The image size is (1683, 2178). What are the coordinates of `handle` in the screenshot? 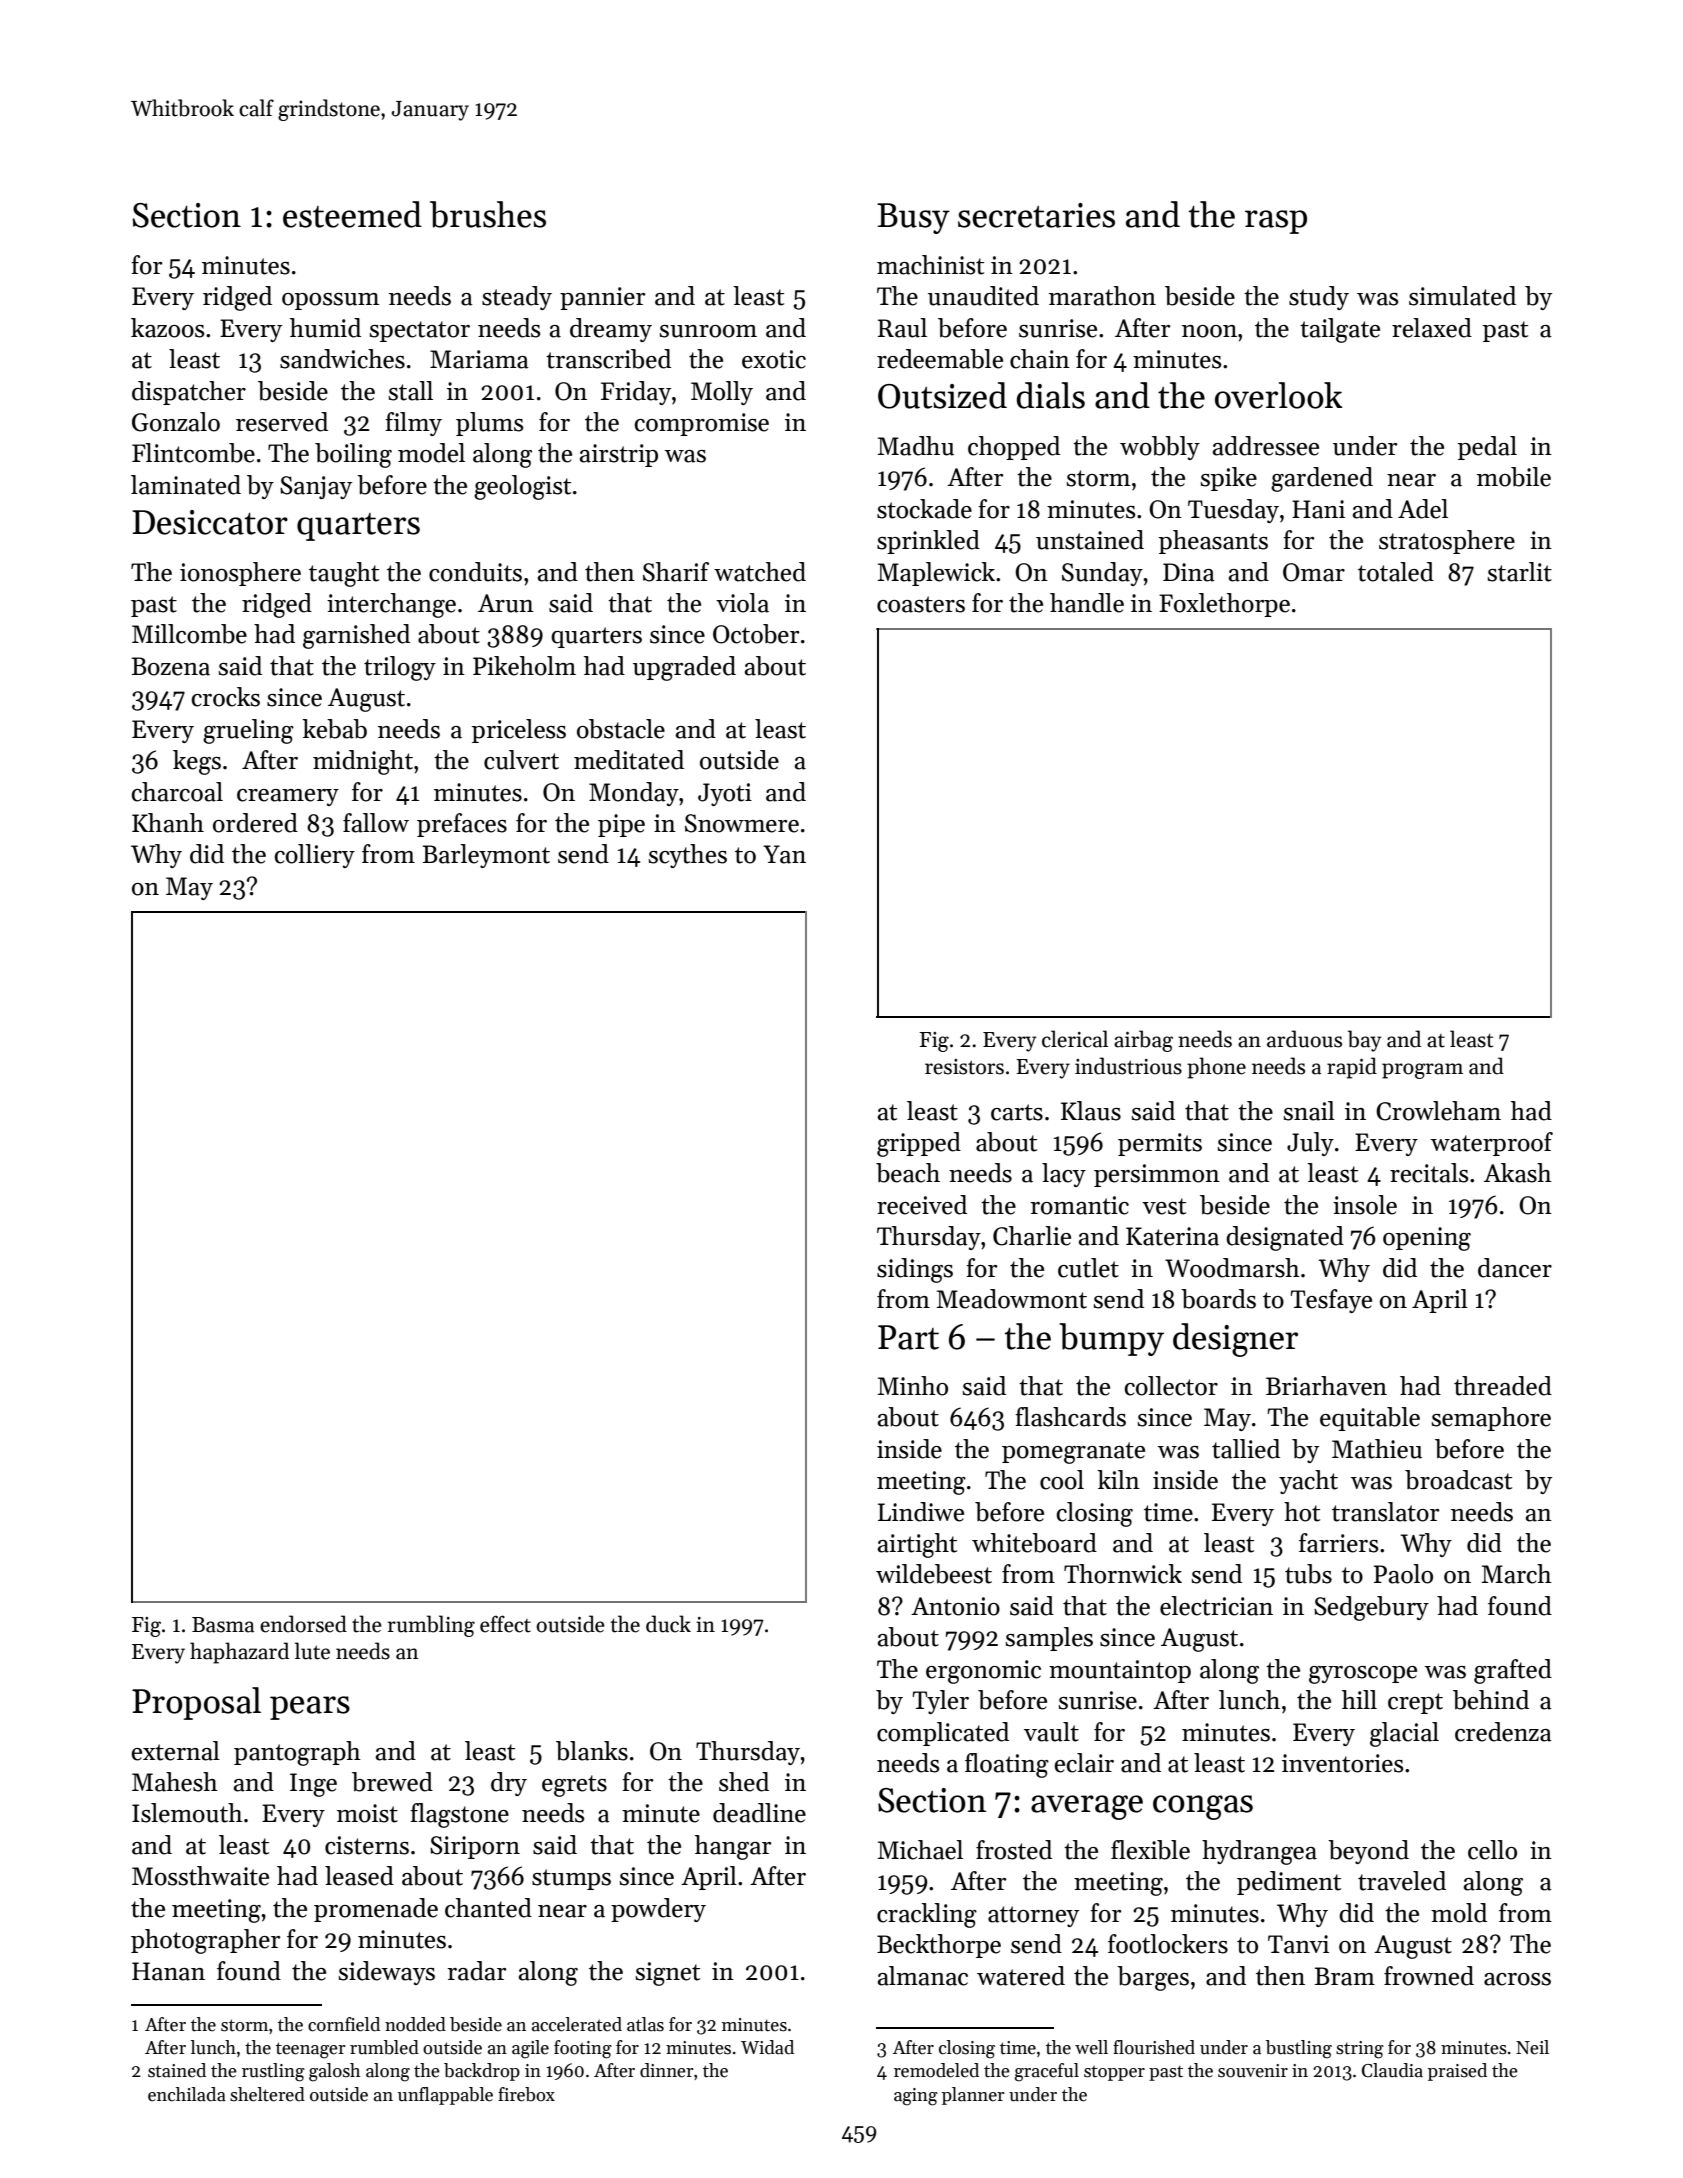 It's located at (1087, 603).
